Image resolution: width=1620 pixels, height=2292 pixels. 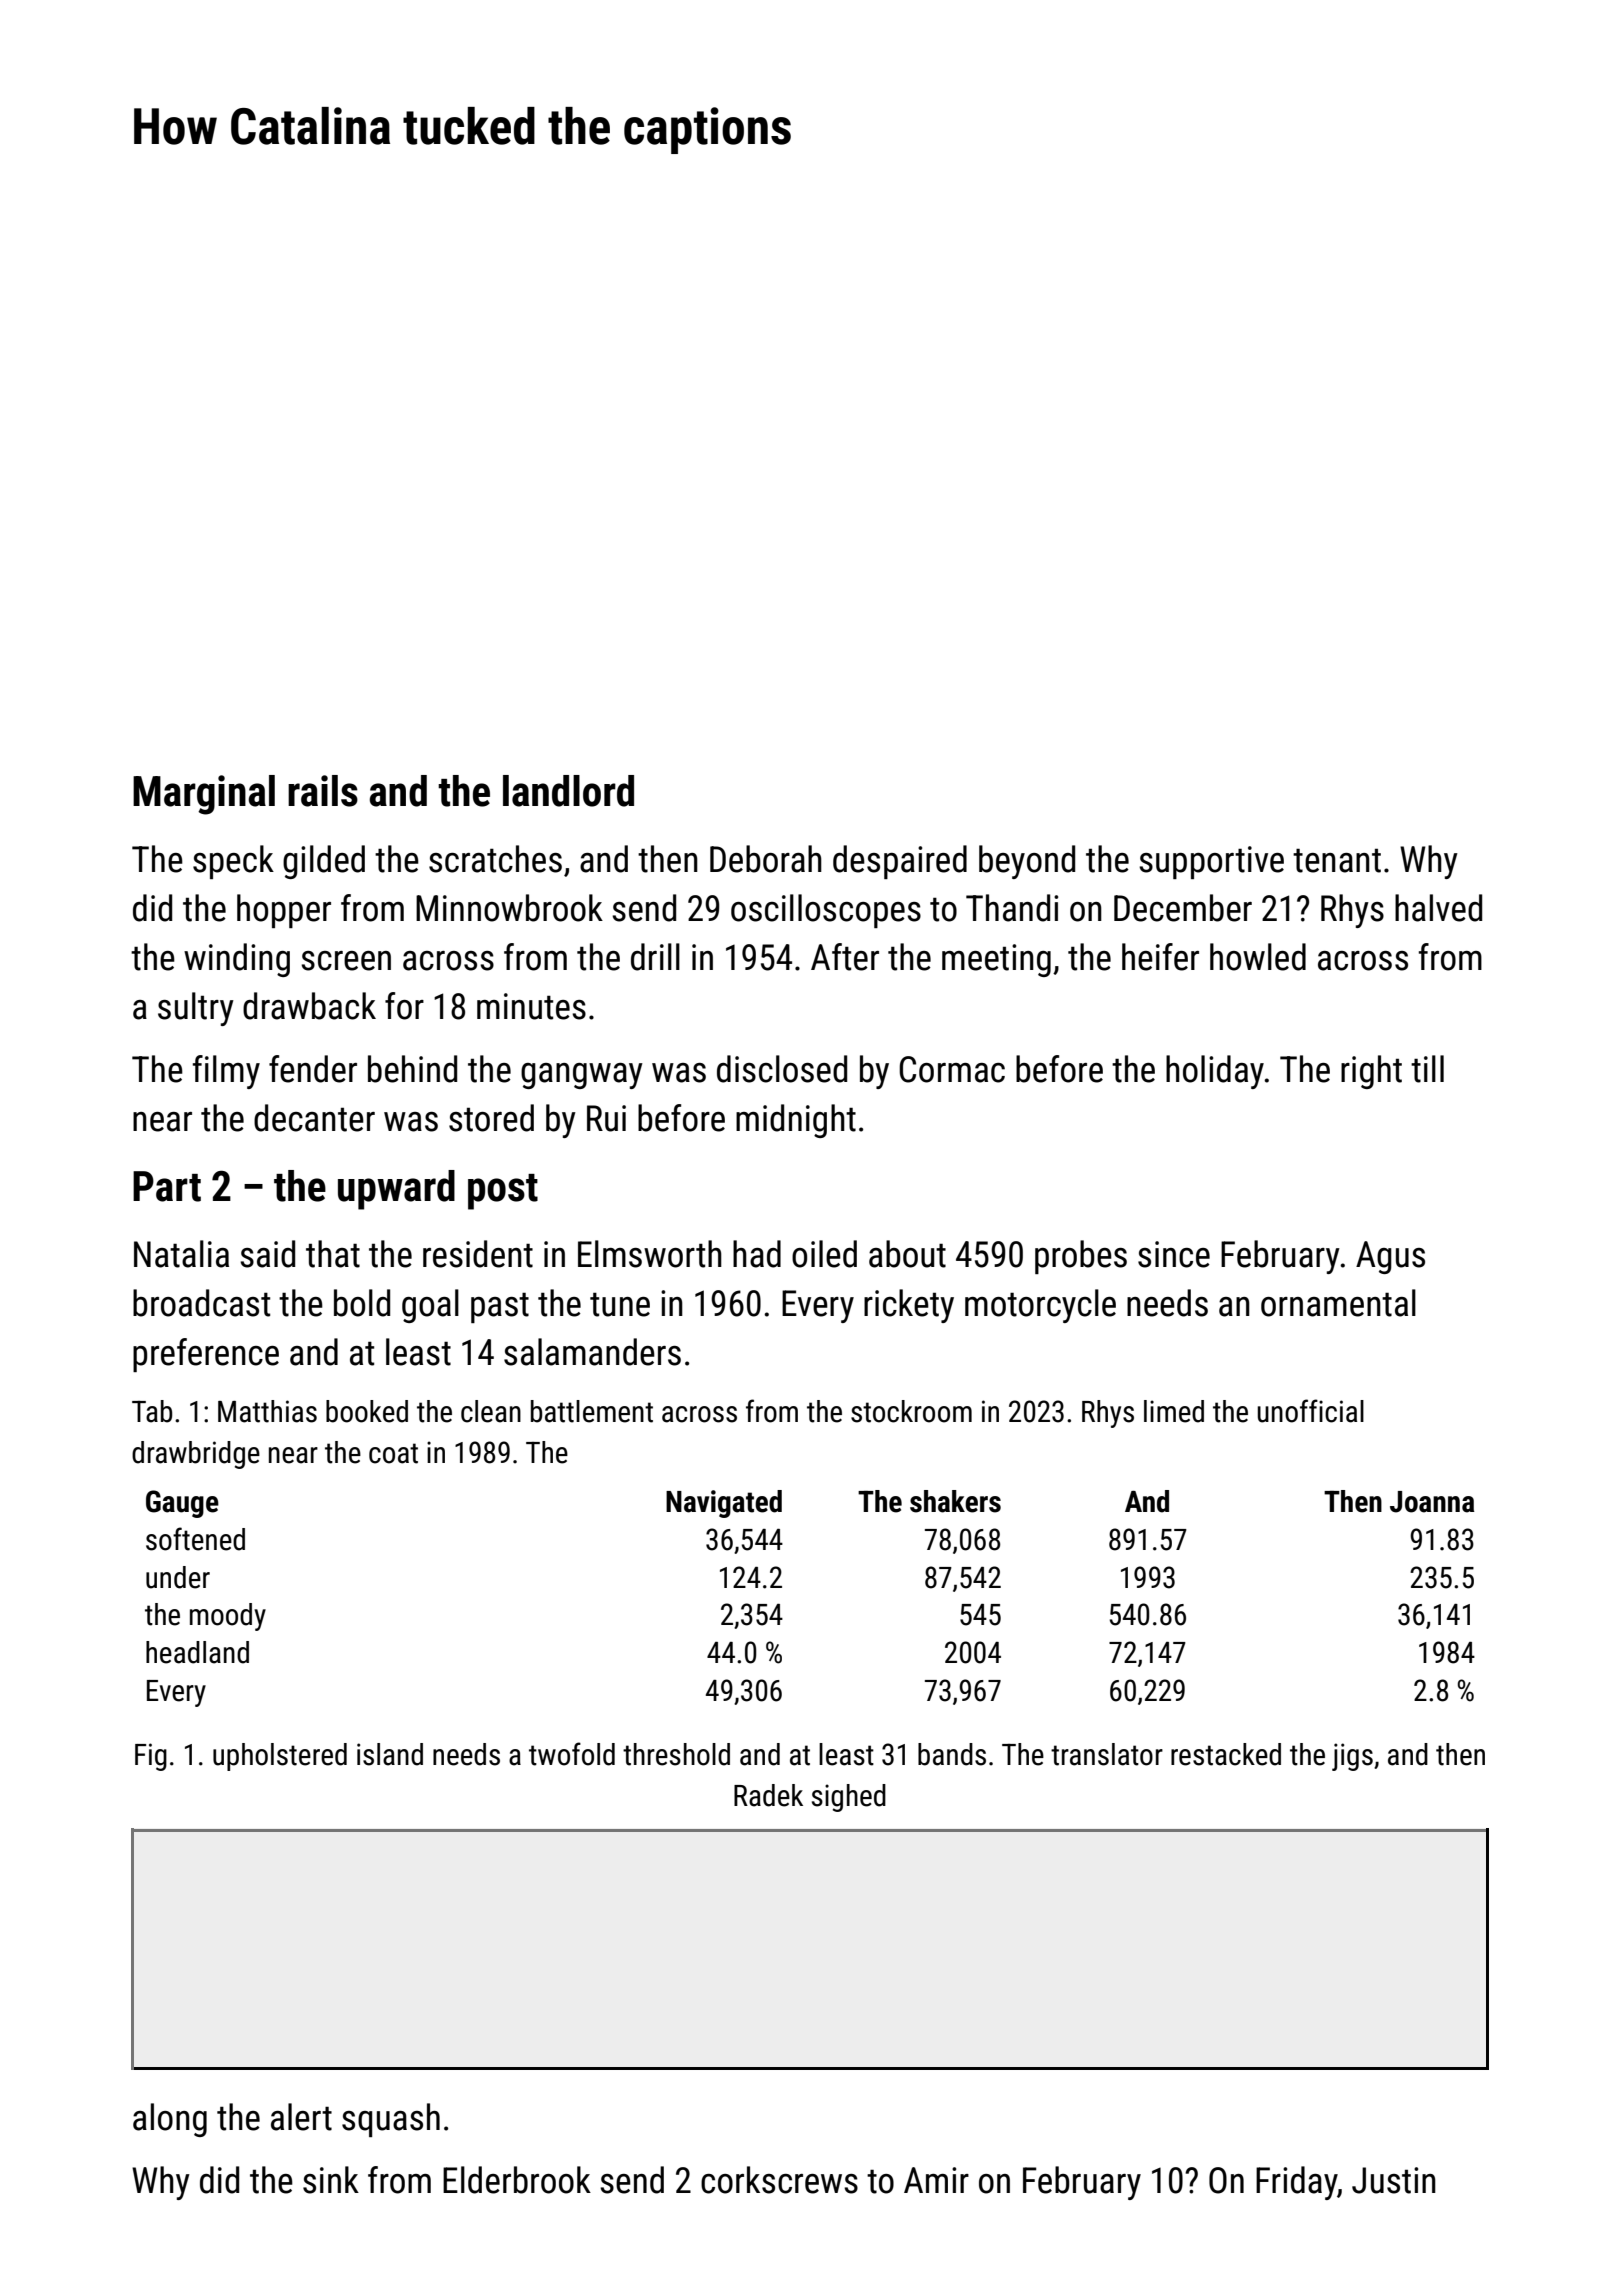 I want to click on jigs, so click(x=1352, y=1757).
